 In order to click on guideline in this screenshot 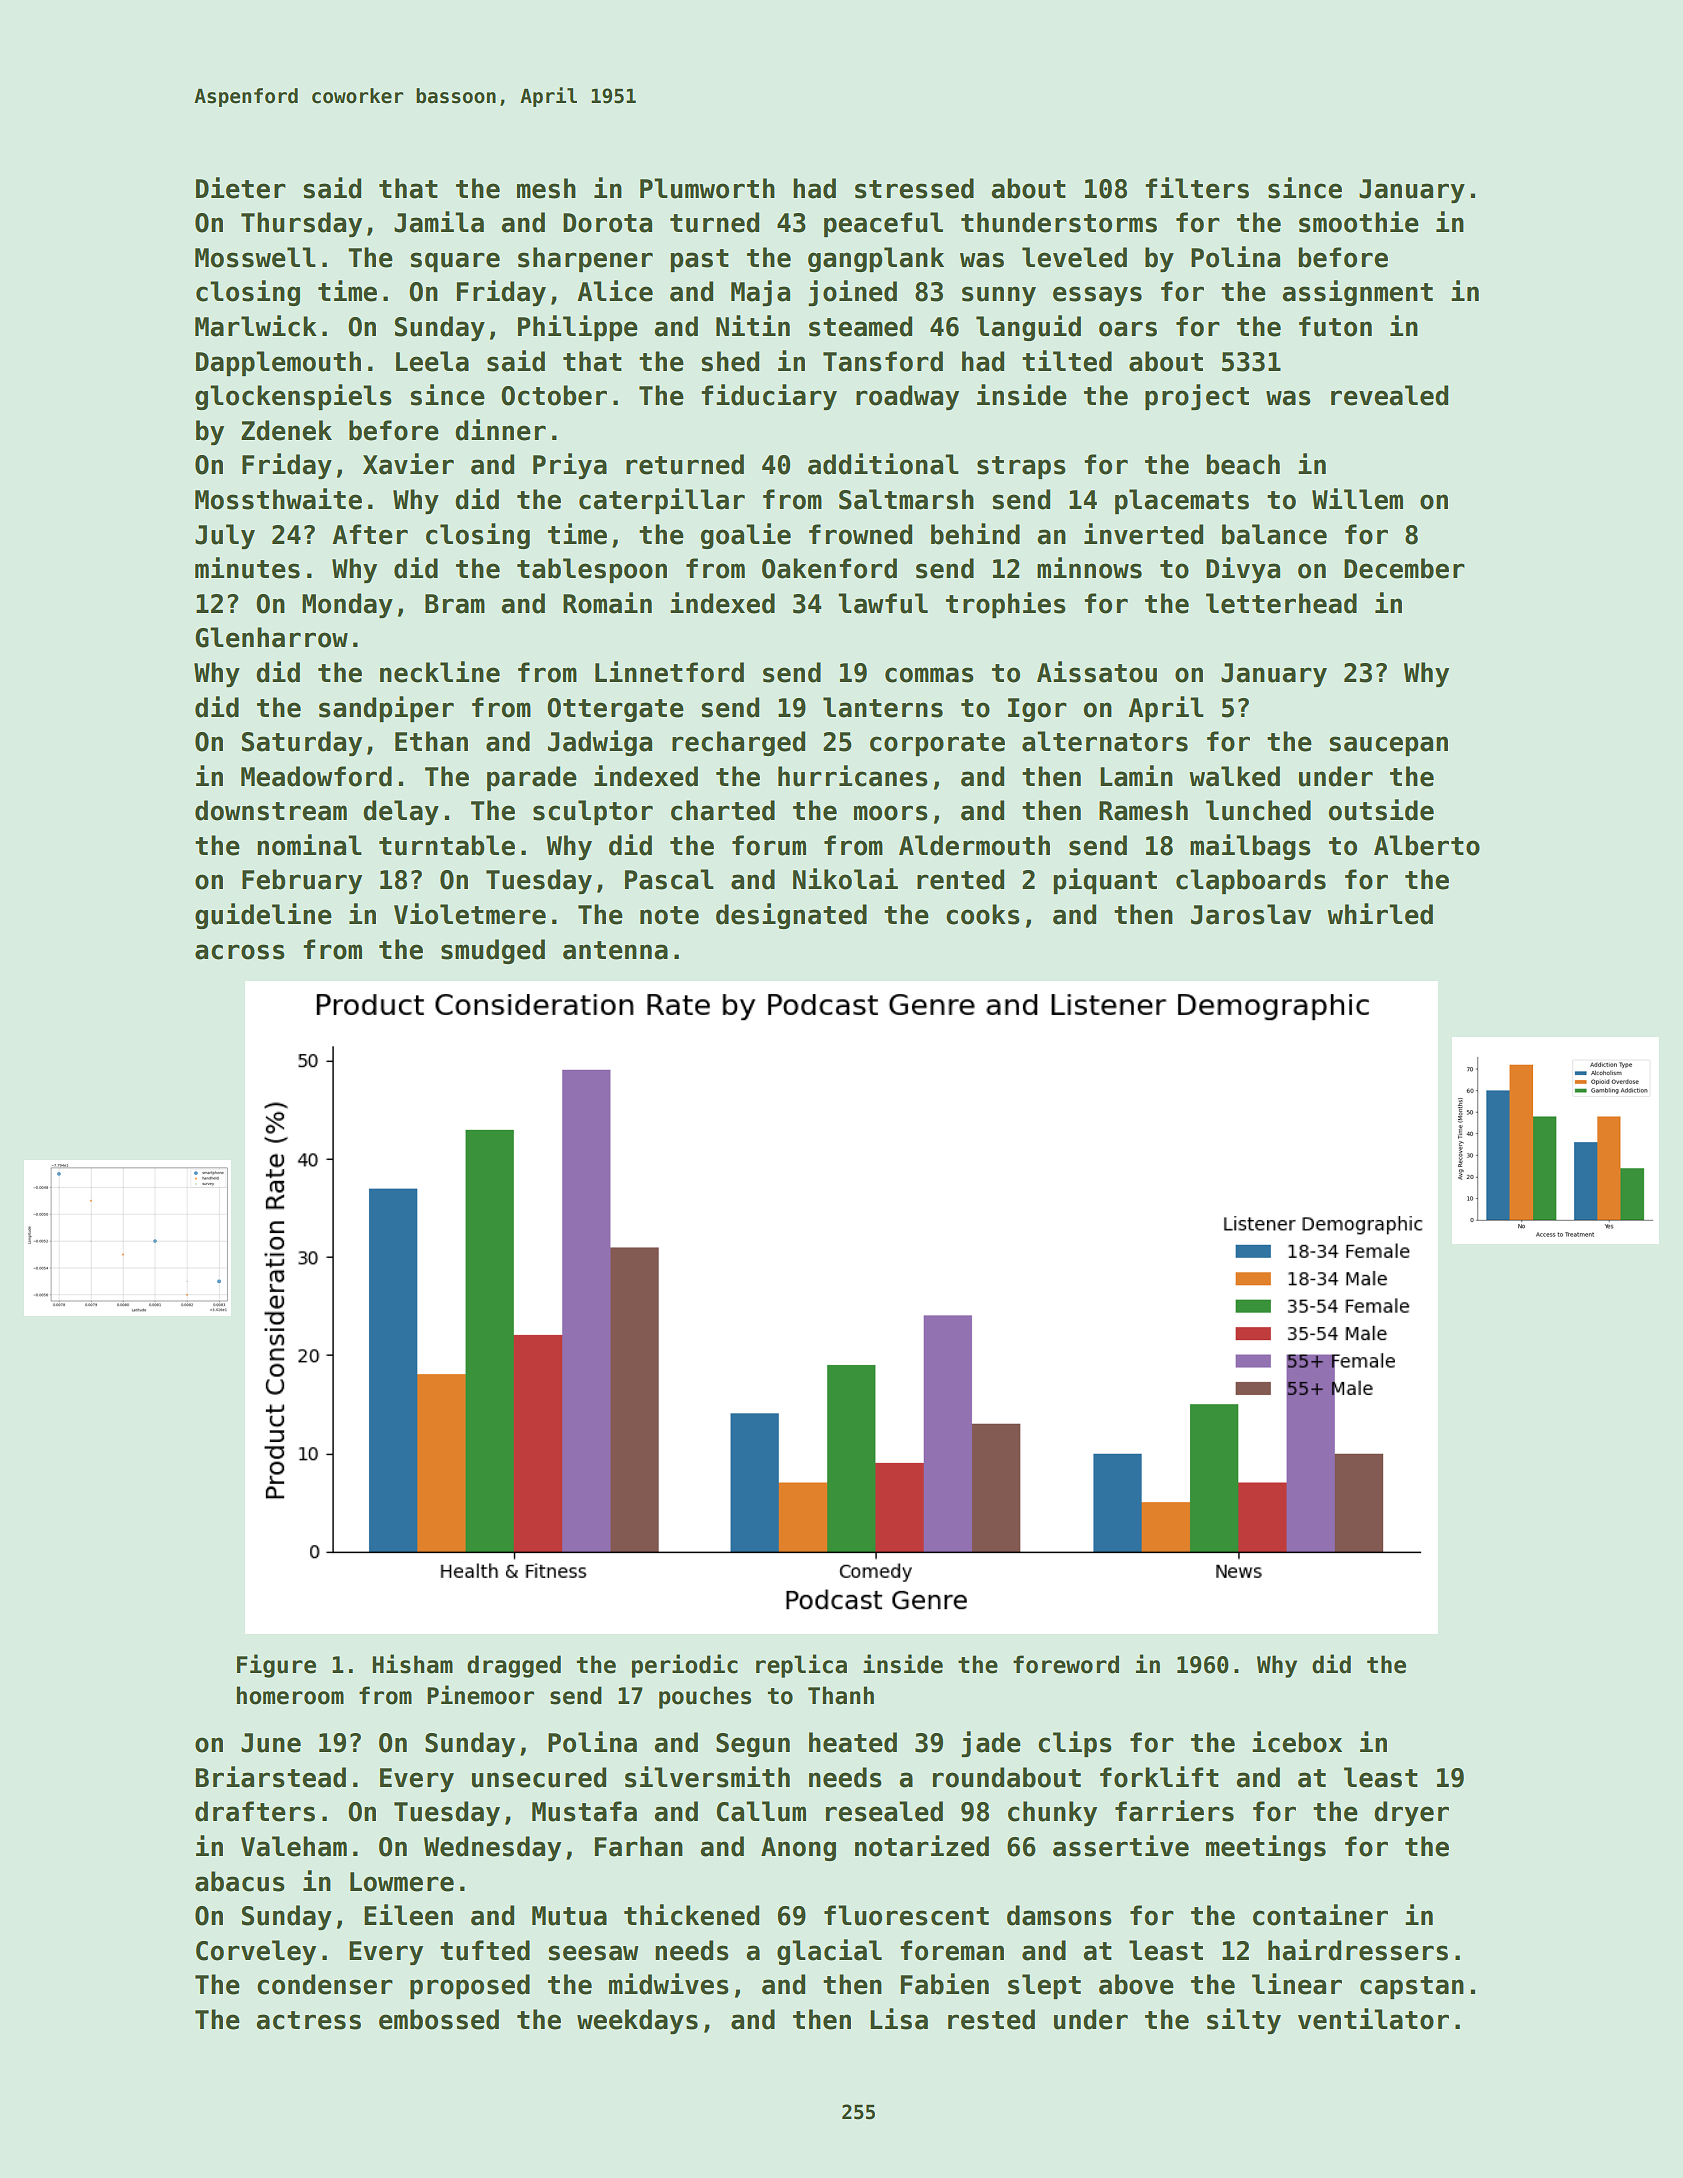, I will do `click(263, 916)`.
